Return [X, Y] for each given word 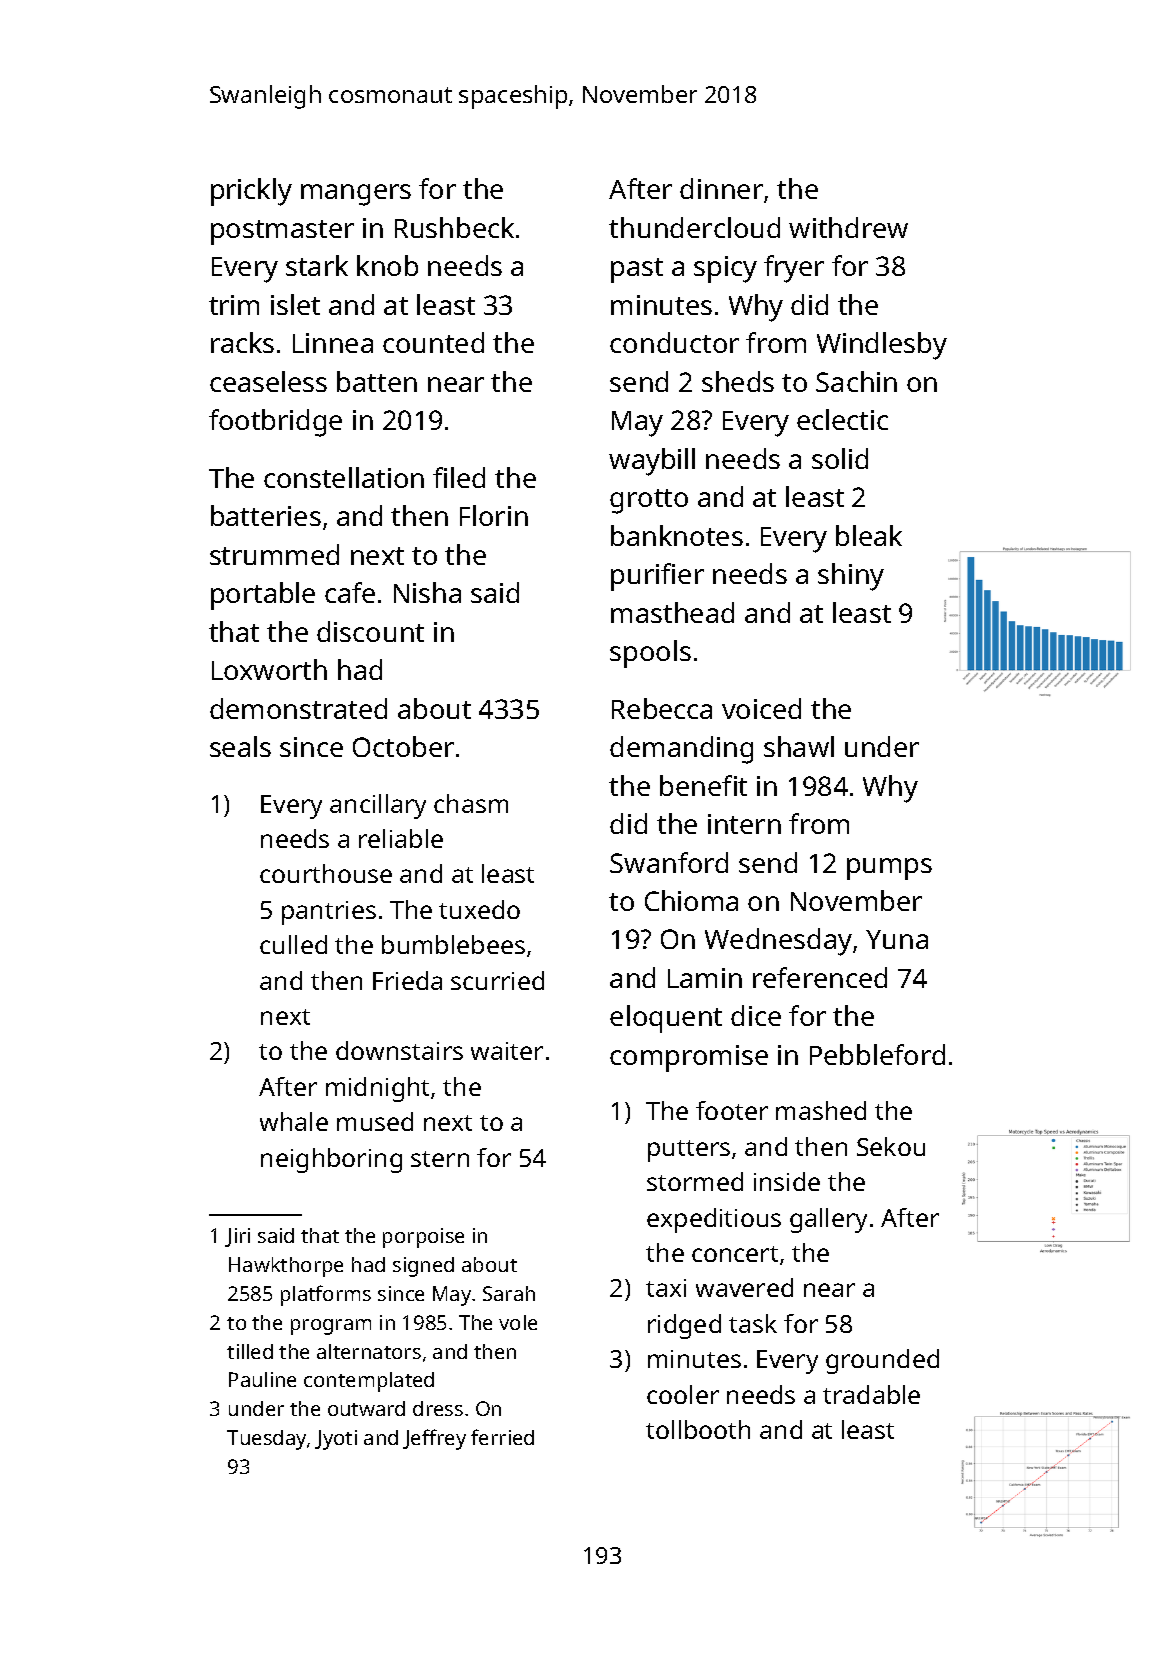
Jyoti [336, 1440]
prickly [251, 192]
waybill [652, 462]
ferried [502, 1437]
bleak [869, 535]
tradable [871, 1394]
